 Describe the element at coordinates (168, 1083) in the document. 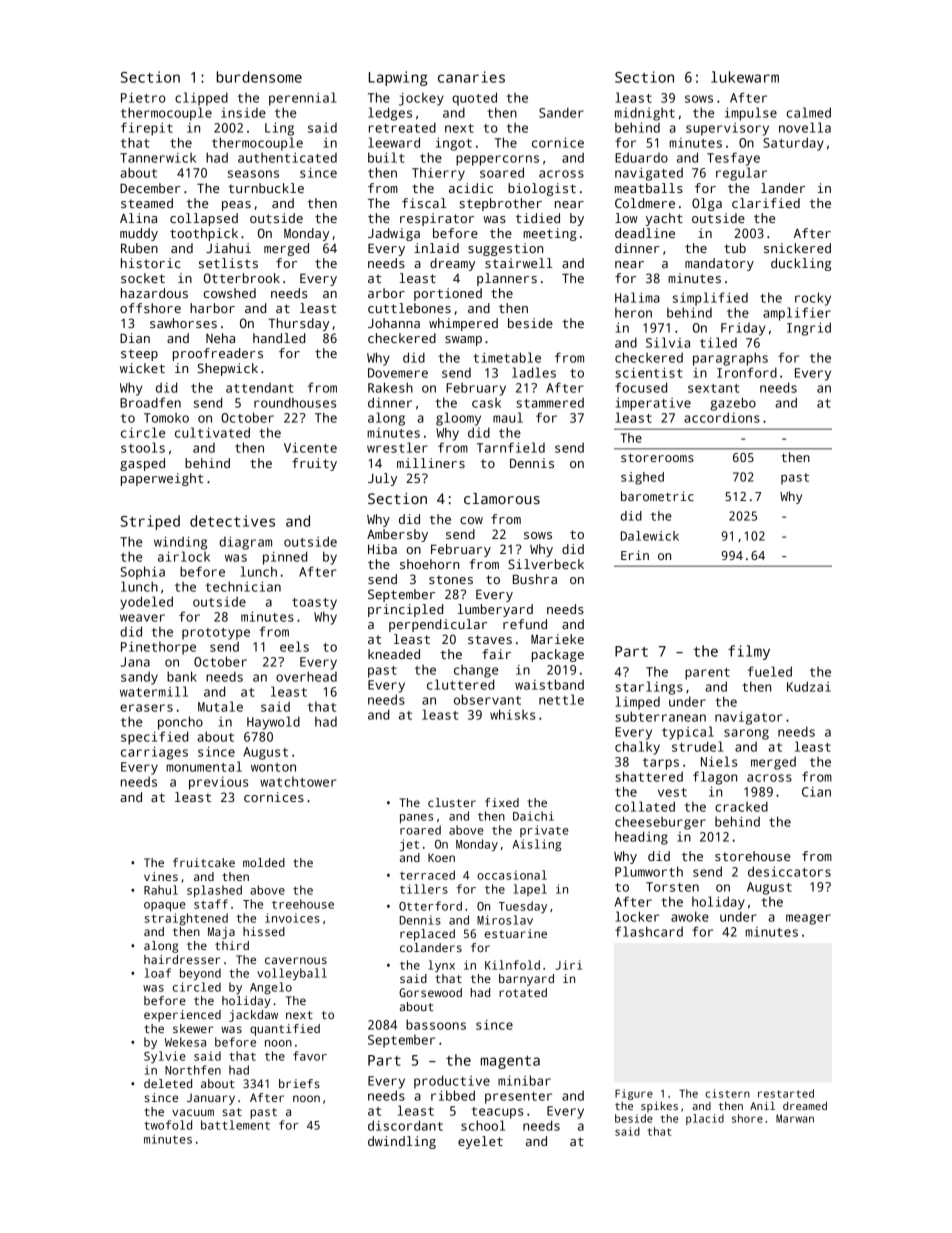

I see `deleted` at that location.
